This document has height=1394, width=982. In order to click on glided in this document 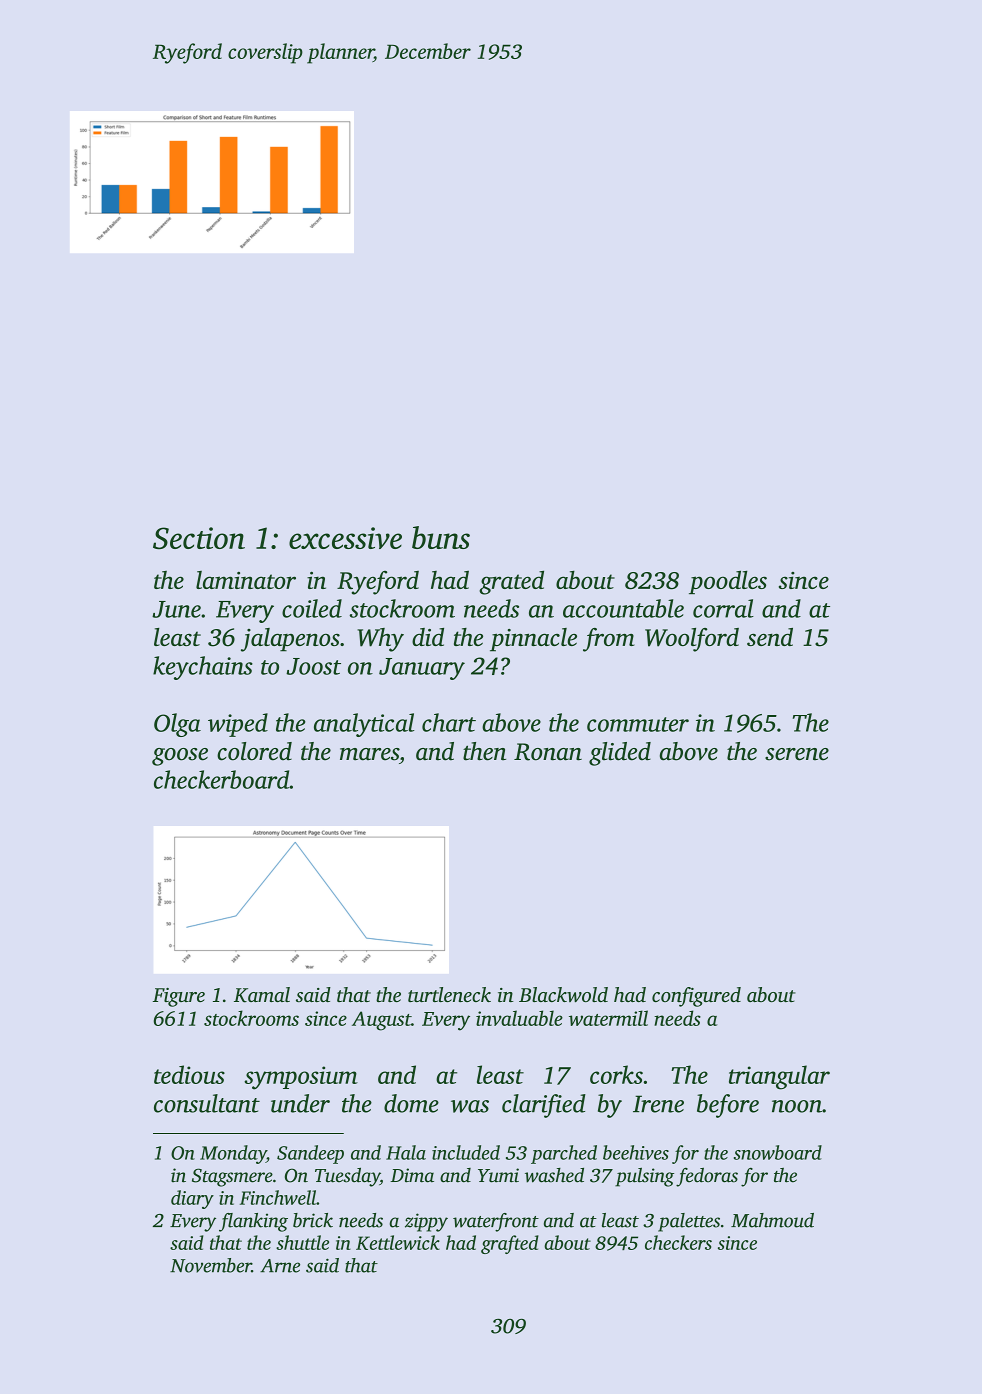, I will do `click(620, 754)`.
